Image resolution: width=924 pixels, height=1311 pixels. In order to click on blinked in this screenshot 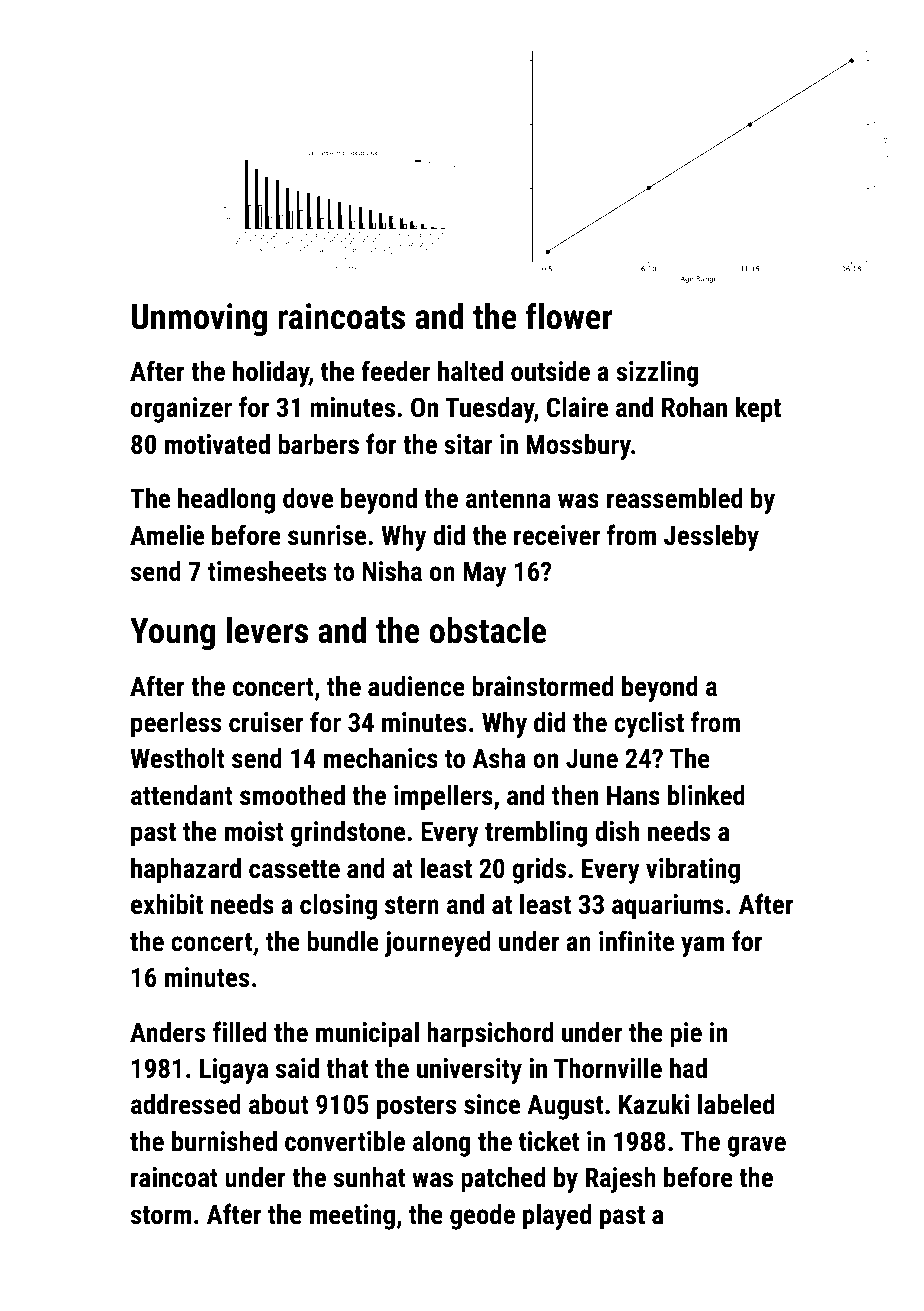, I will do `click(706, 795)`.
